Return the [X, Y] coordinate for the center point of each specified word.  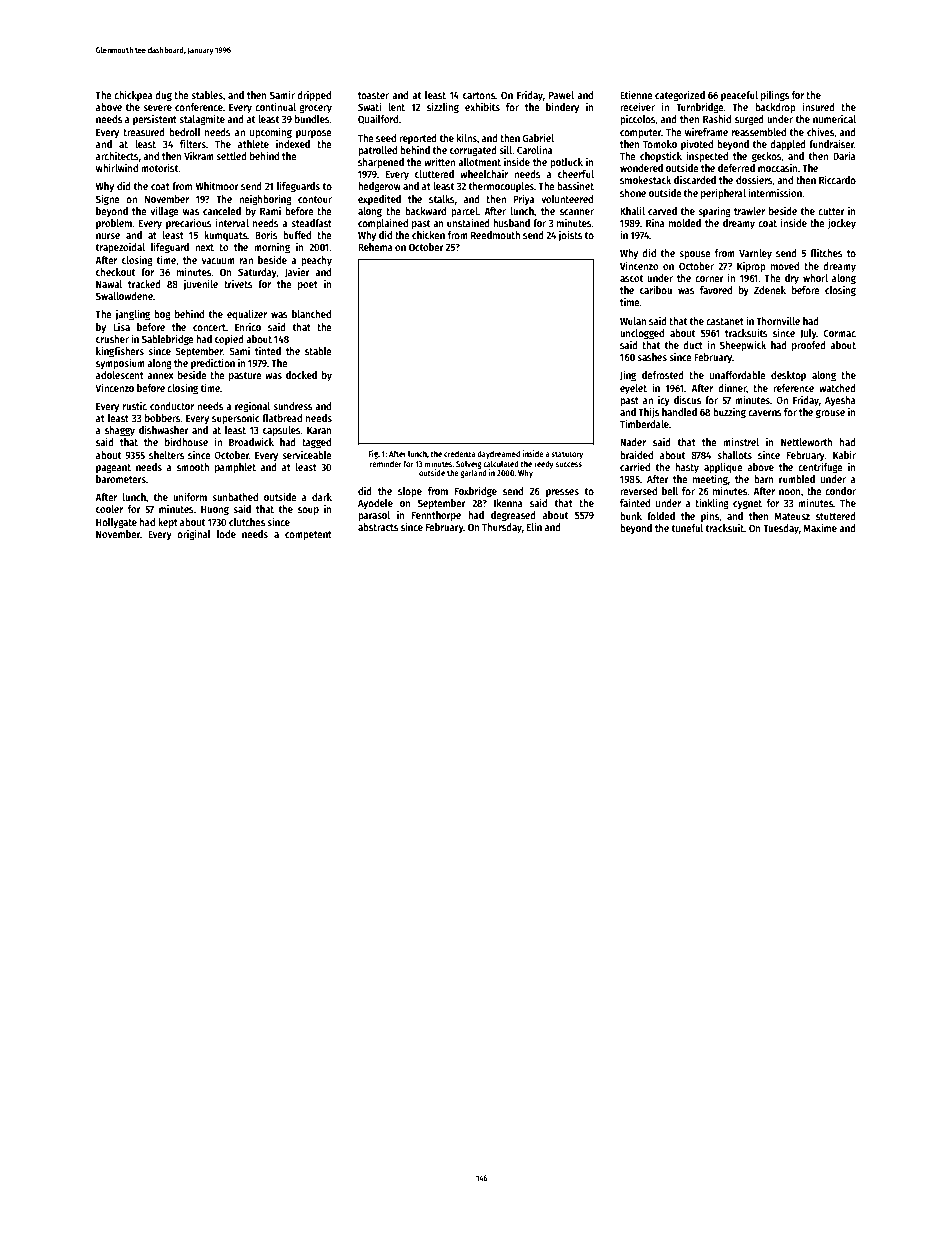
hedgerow [379, 187]
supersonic [236, 418]
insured [819, 106]
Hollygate [116, 523]
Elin [534, 526]
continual [275, 106]
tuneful [687, 528]
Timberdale [644, 423]
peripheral [723, 193]
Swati [369, 106]
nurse [108, 236]
